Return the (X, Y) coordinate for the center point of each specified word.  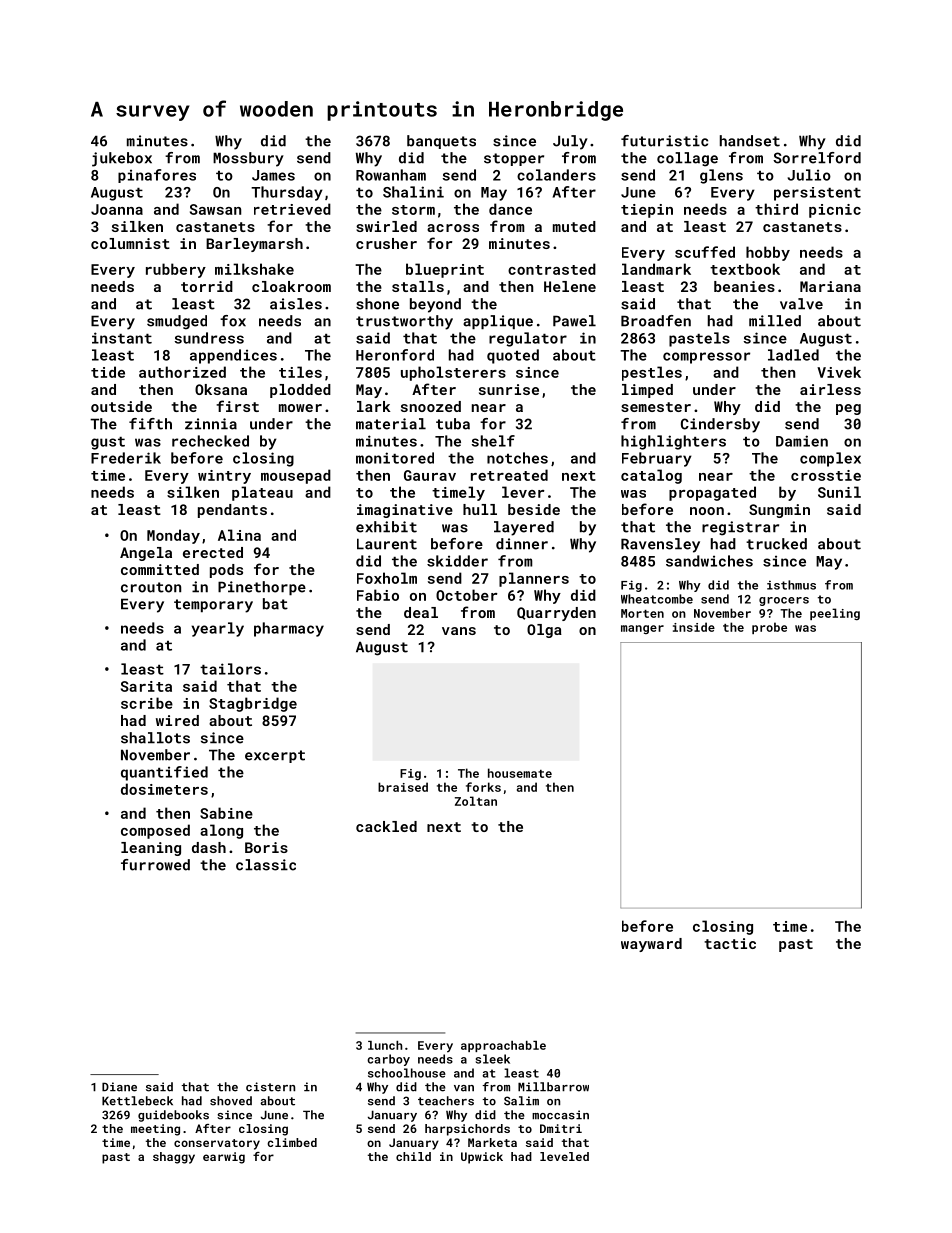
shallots (155, 738)
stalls (418, 286)
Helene (570, 286)
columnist (130, 243)
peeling (835, 614)
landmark (656, 269)
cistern (270, 1087)
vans (459, 631)
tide (108, 372)
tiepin (647, 211)
